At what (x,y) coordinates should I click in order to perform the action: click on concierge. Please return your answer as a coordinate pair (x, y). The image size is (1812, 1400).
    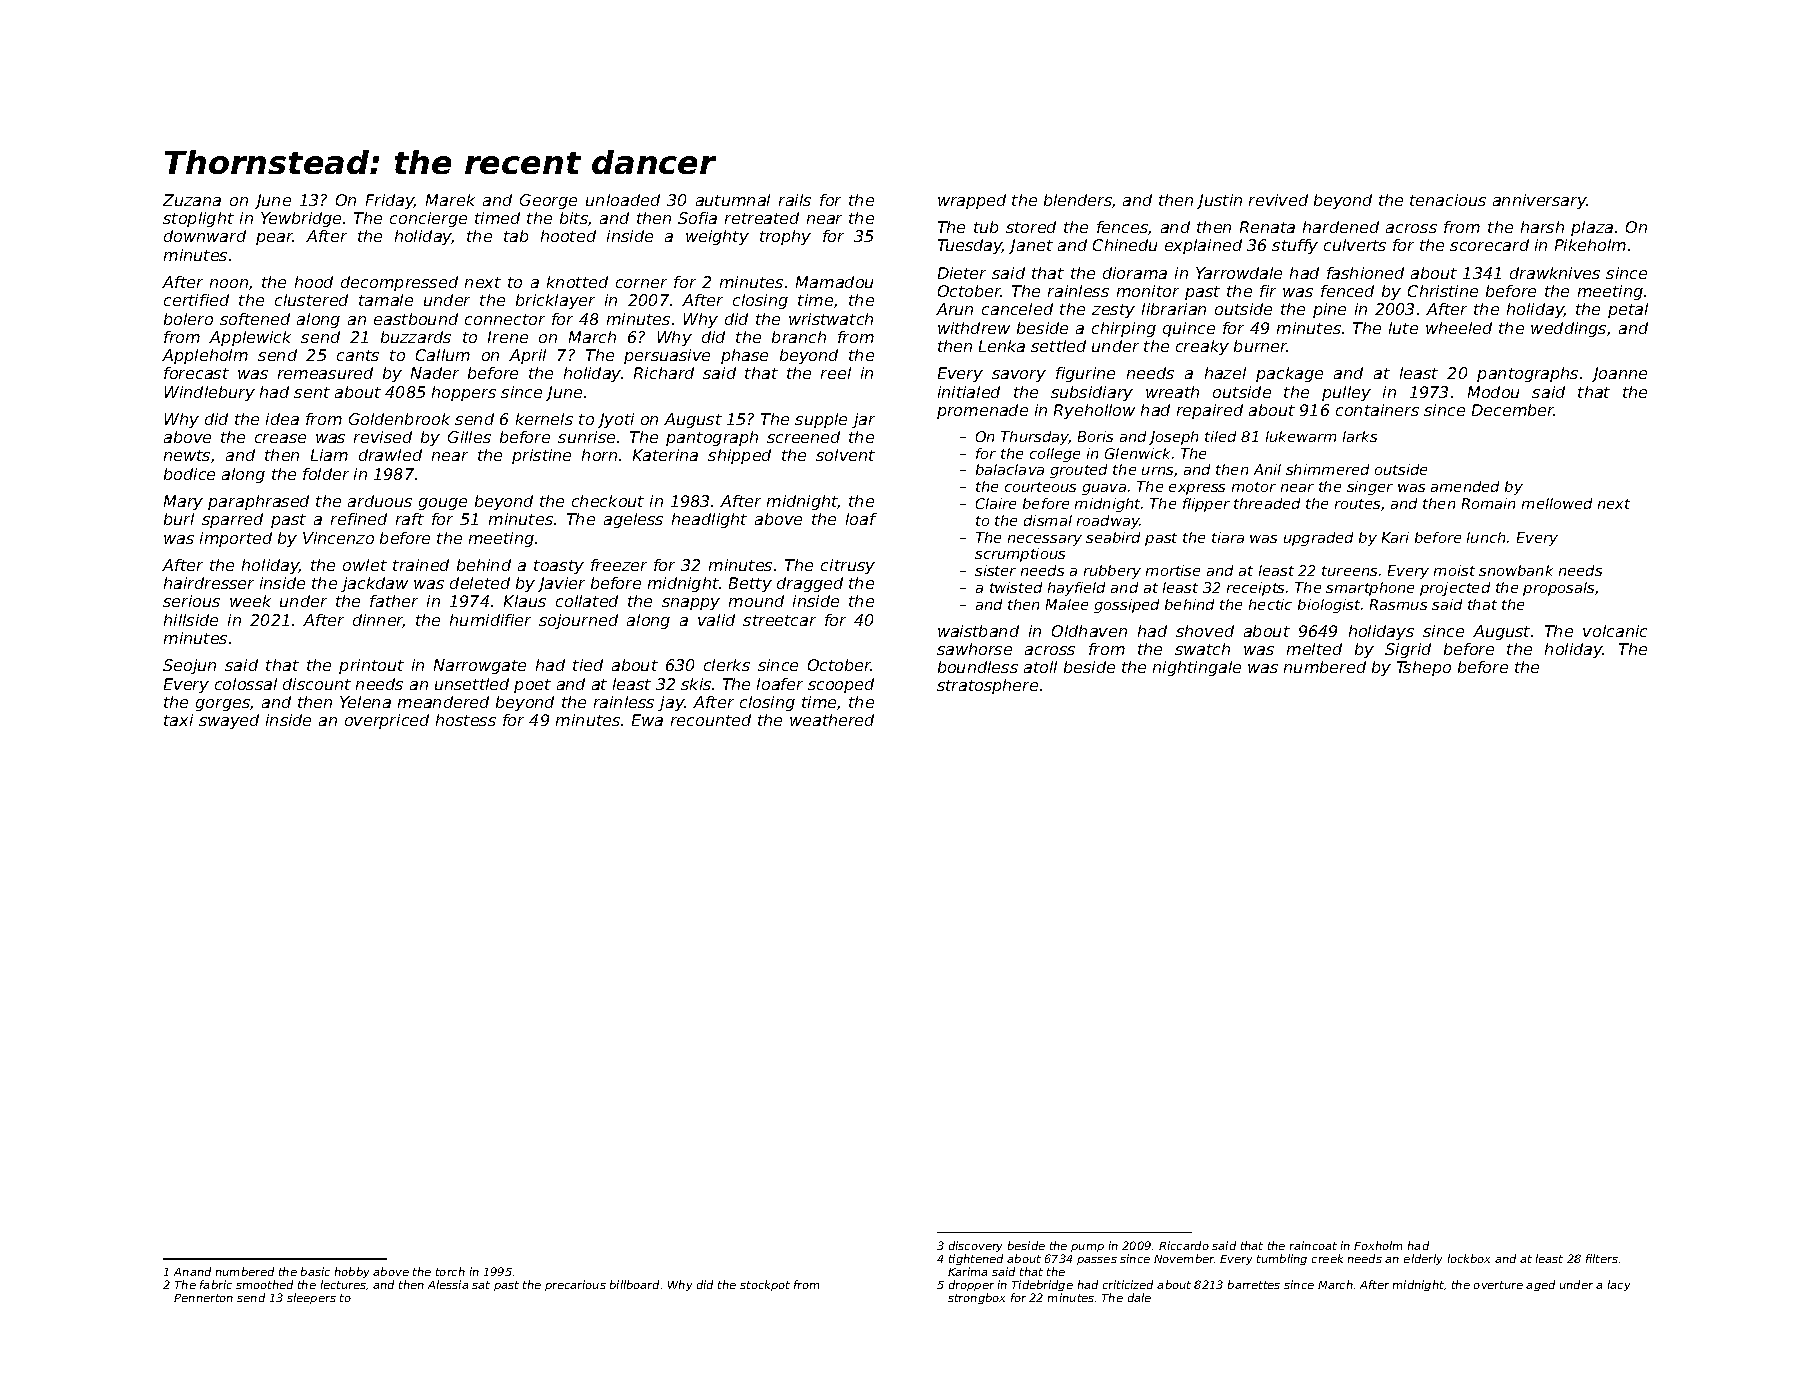
    Looking at the image, I should click on (428, 219).
